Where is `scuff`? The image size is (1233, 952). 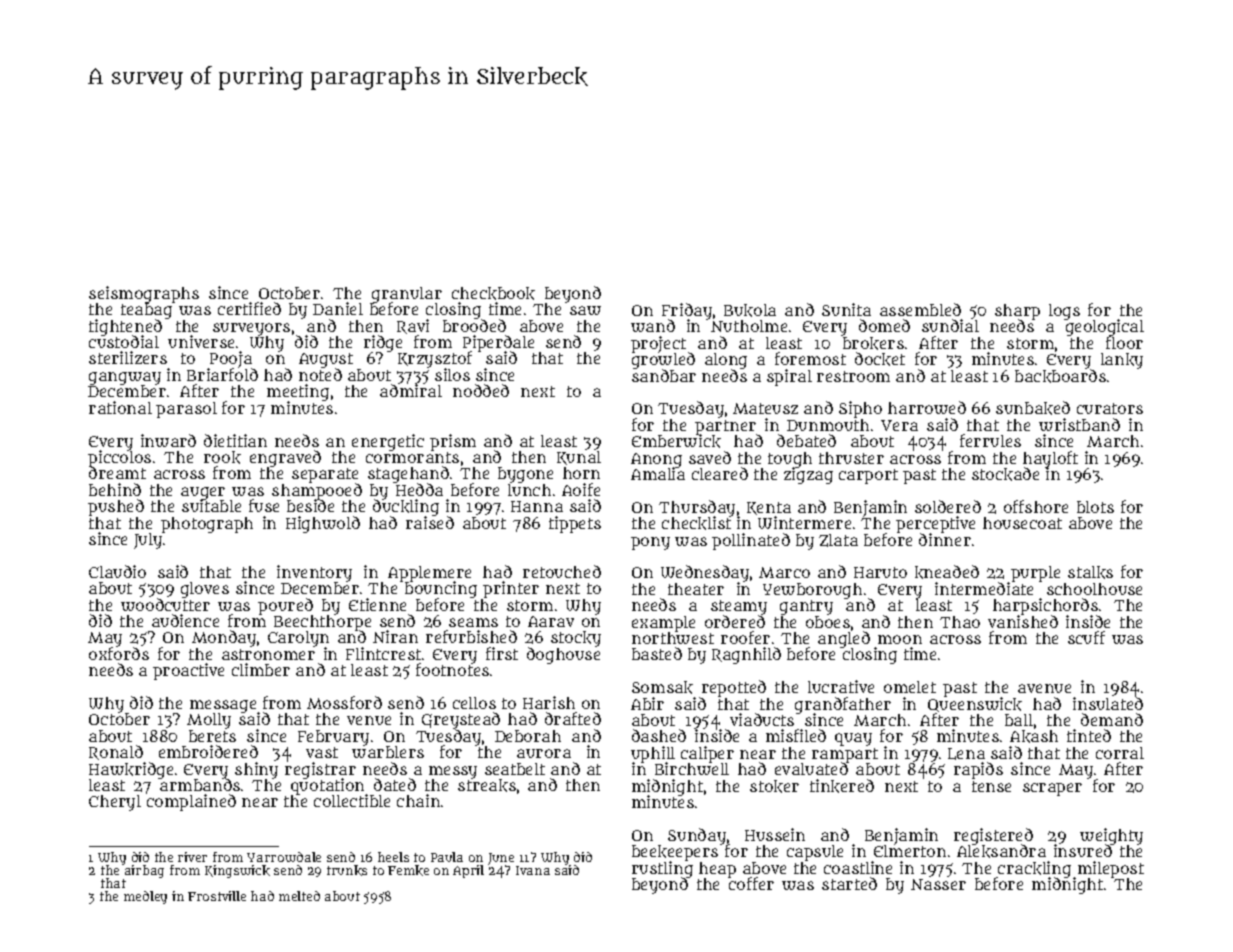 scuff is located at coordinates (1086, 637).
